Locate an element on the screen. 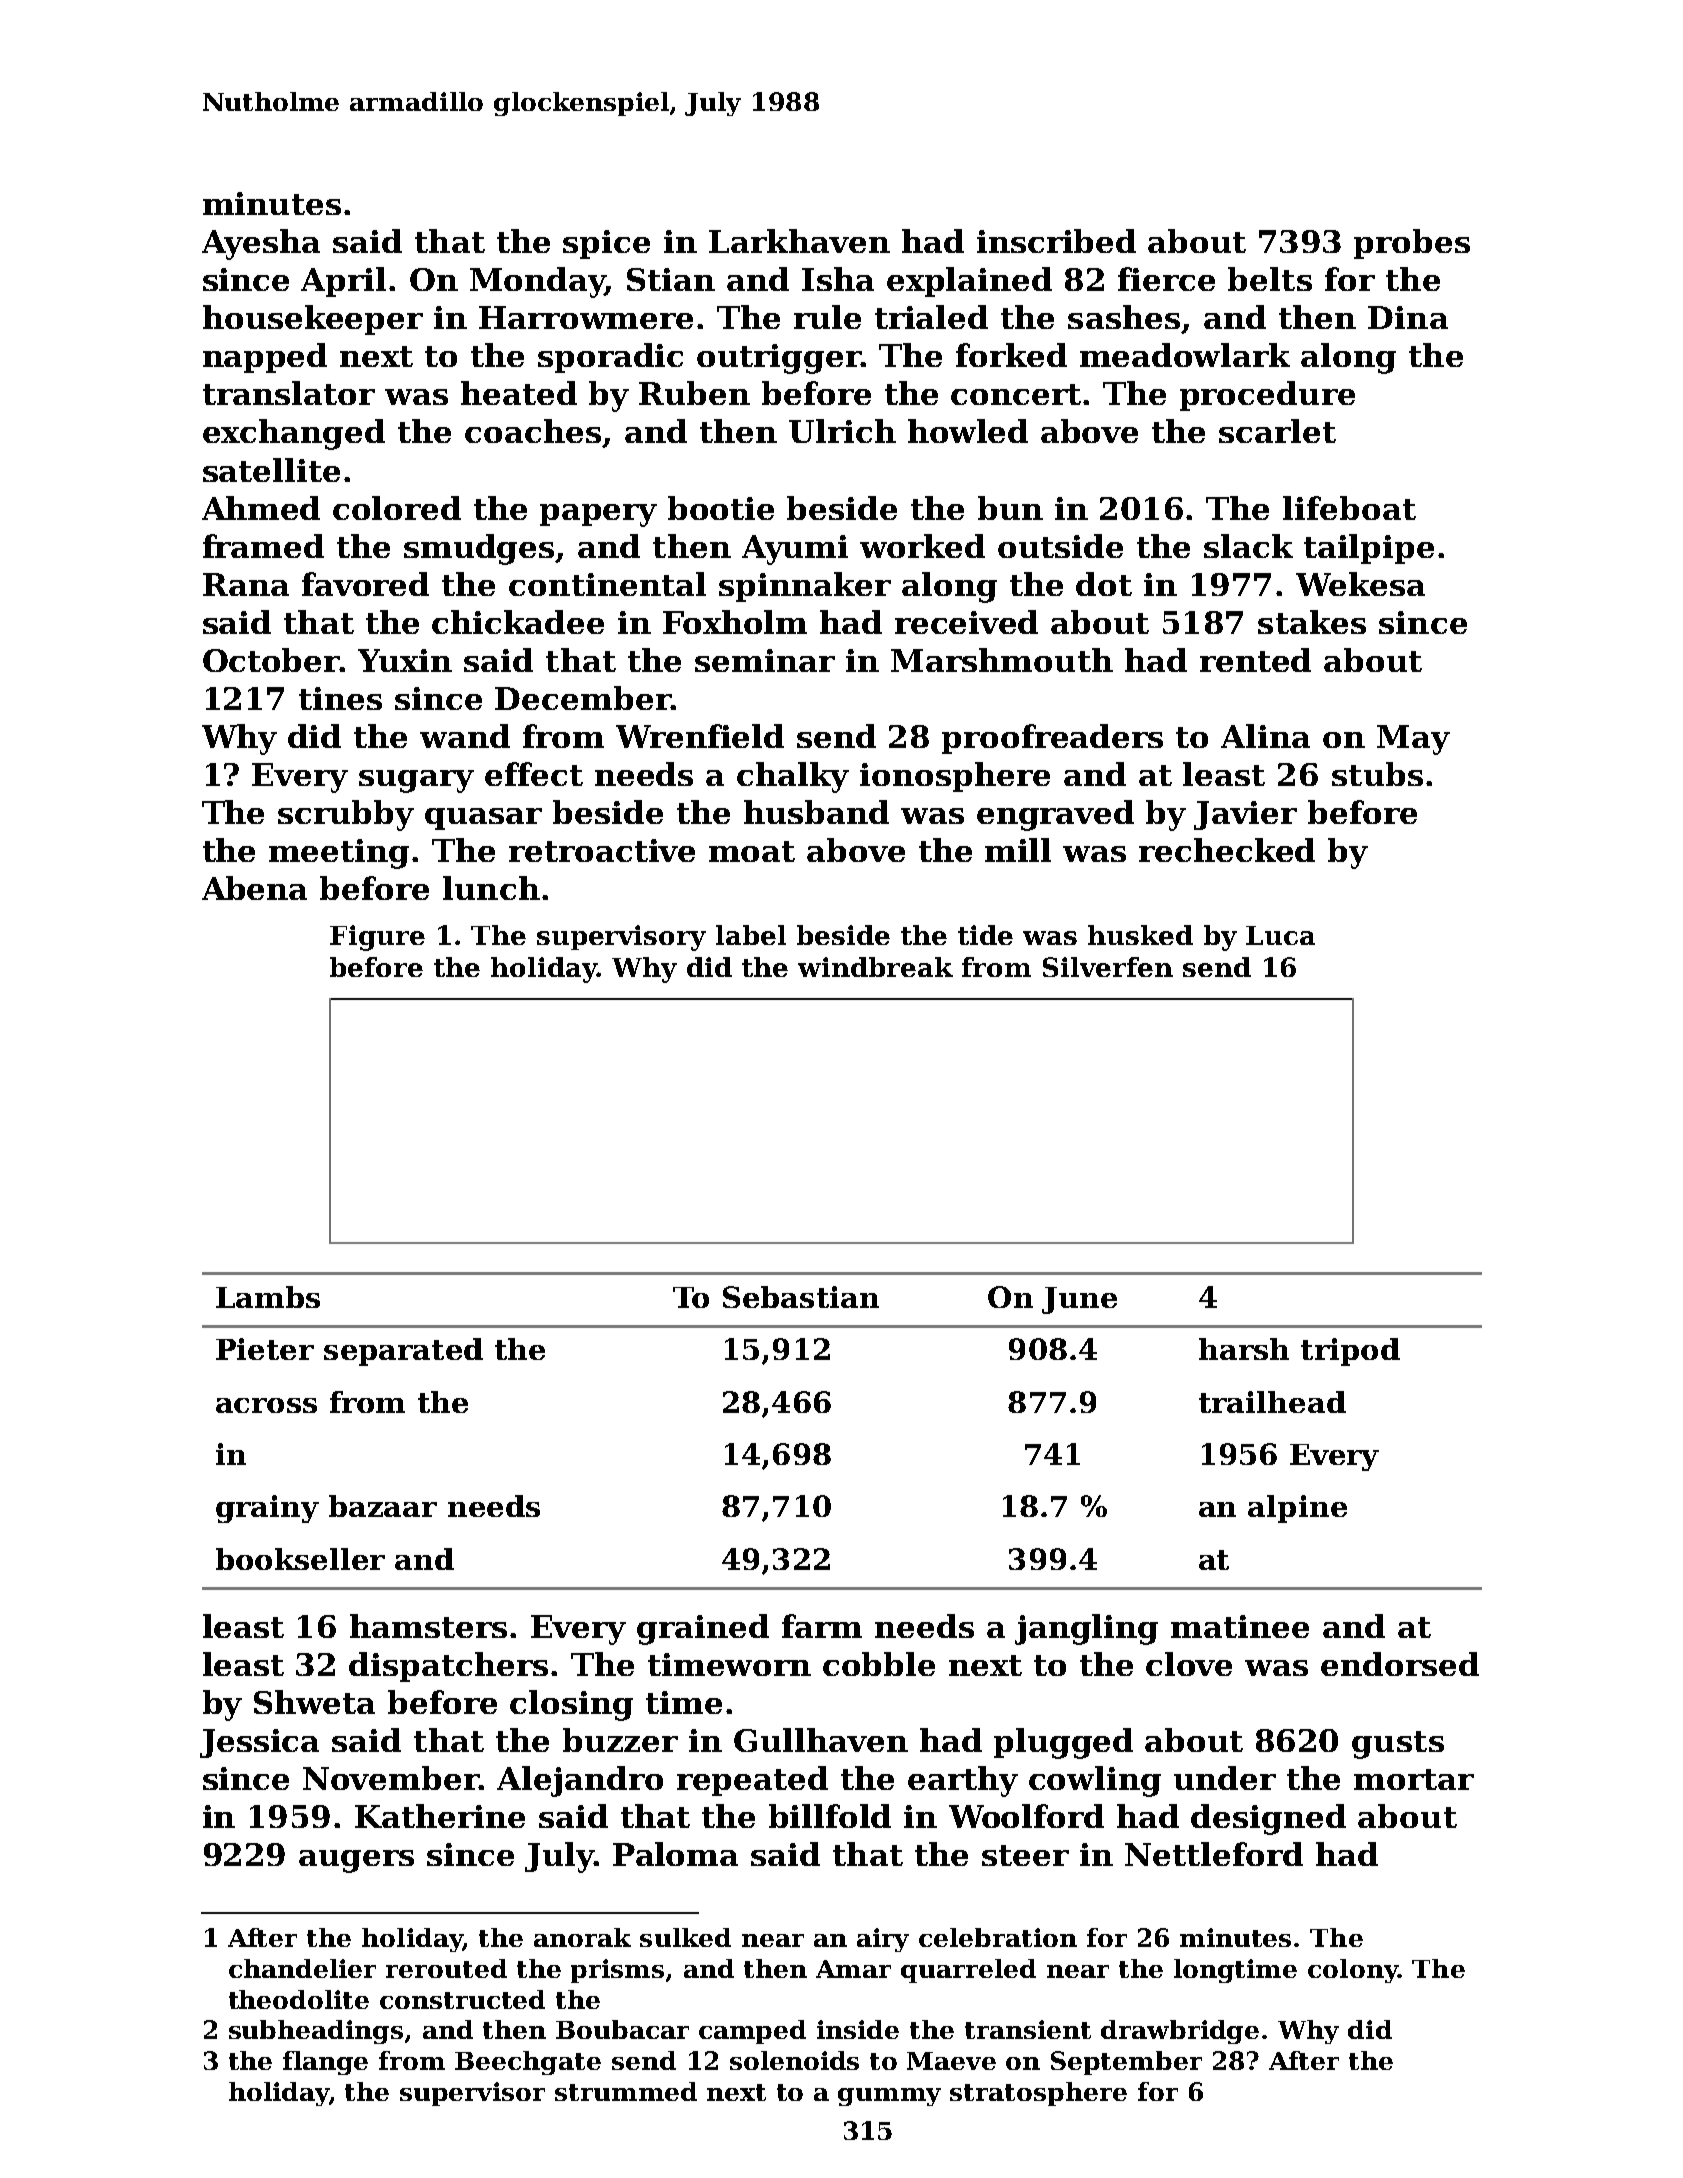 Image resolution: width=1683 pixels, height=2178 pixels. trialed is located at coordinates (931, 317).
